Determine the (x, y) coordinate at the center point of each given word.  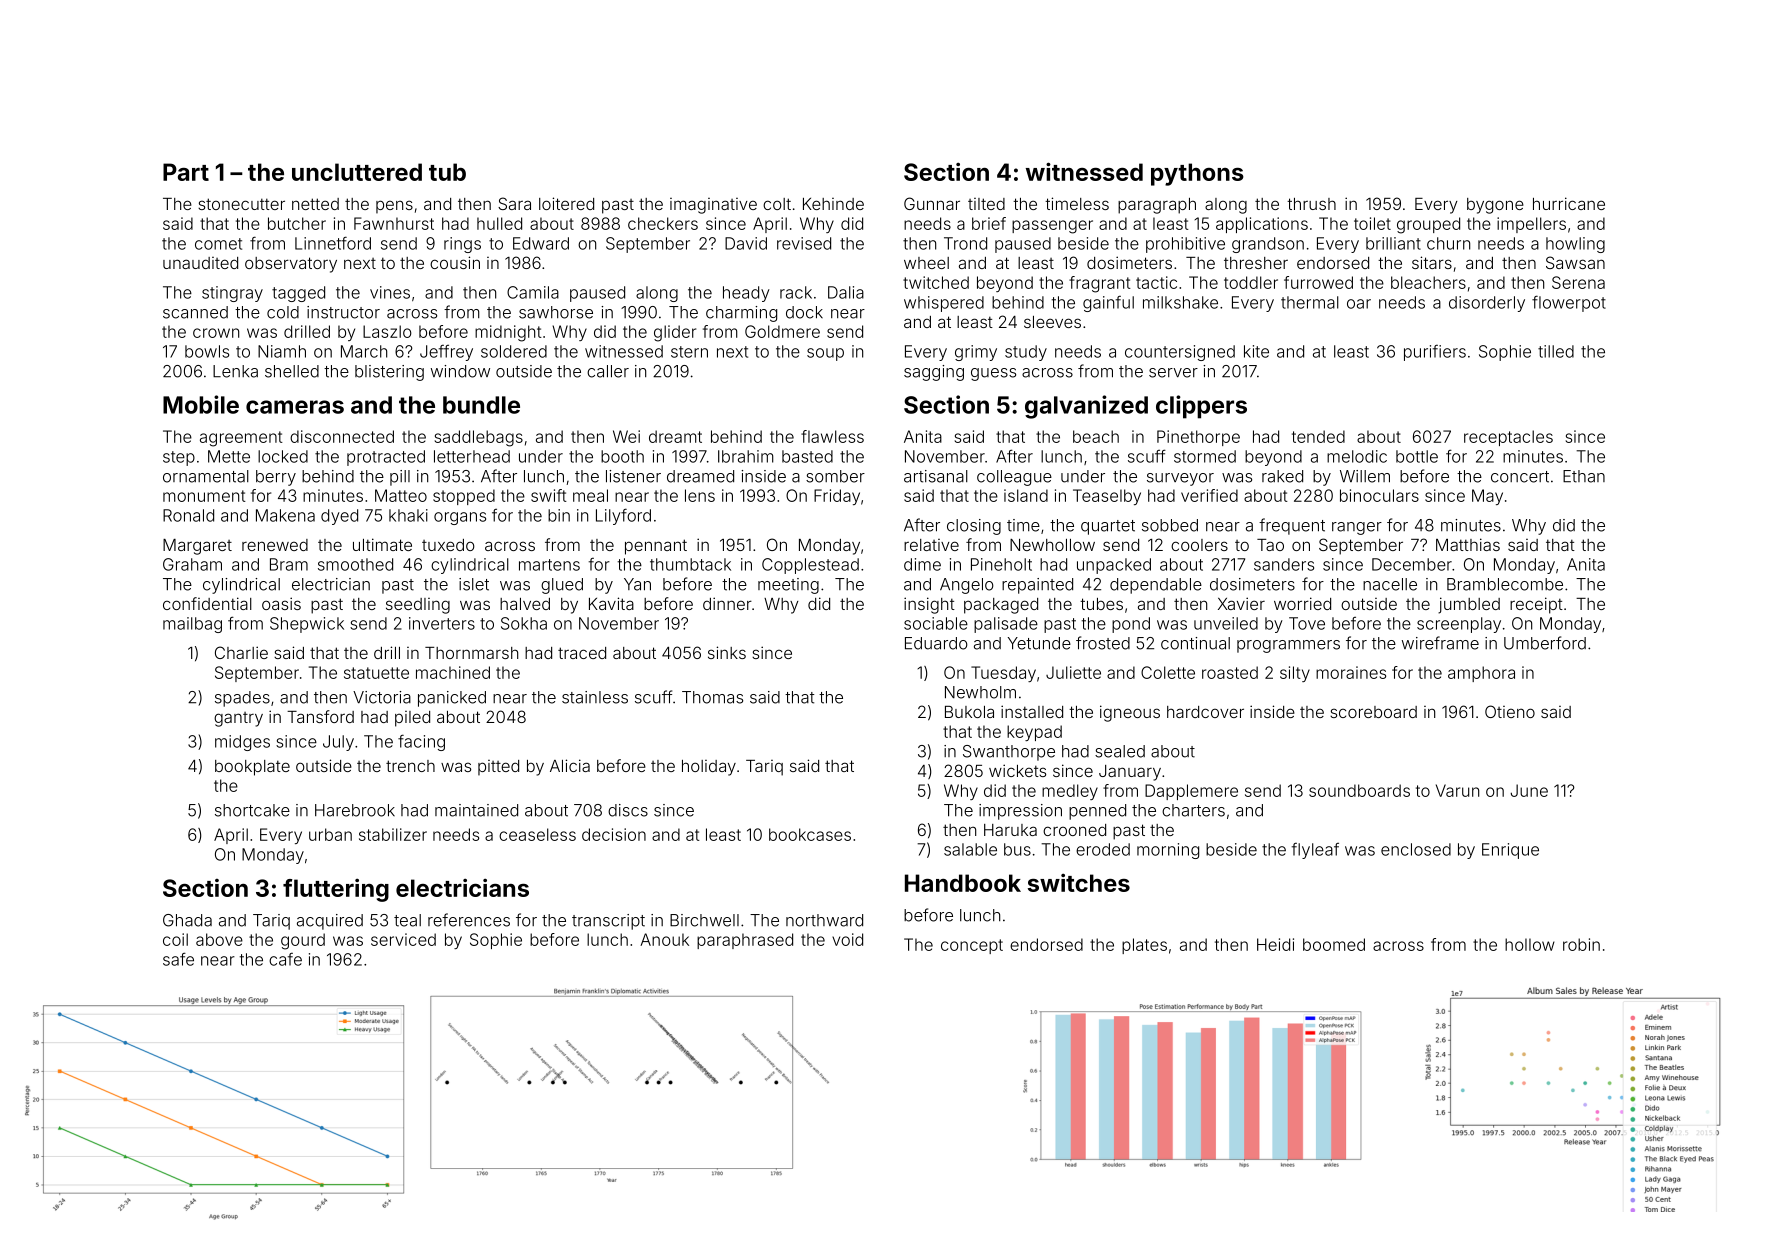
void (847, 939)
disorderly (1487, 304)
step (179, 458)
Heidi (1275, 944)
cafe (285, 959)
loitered (566, 203)
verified (1209, 495)
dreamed (700, 476)
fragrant (1100, 284)
